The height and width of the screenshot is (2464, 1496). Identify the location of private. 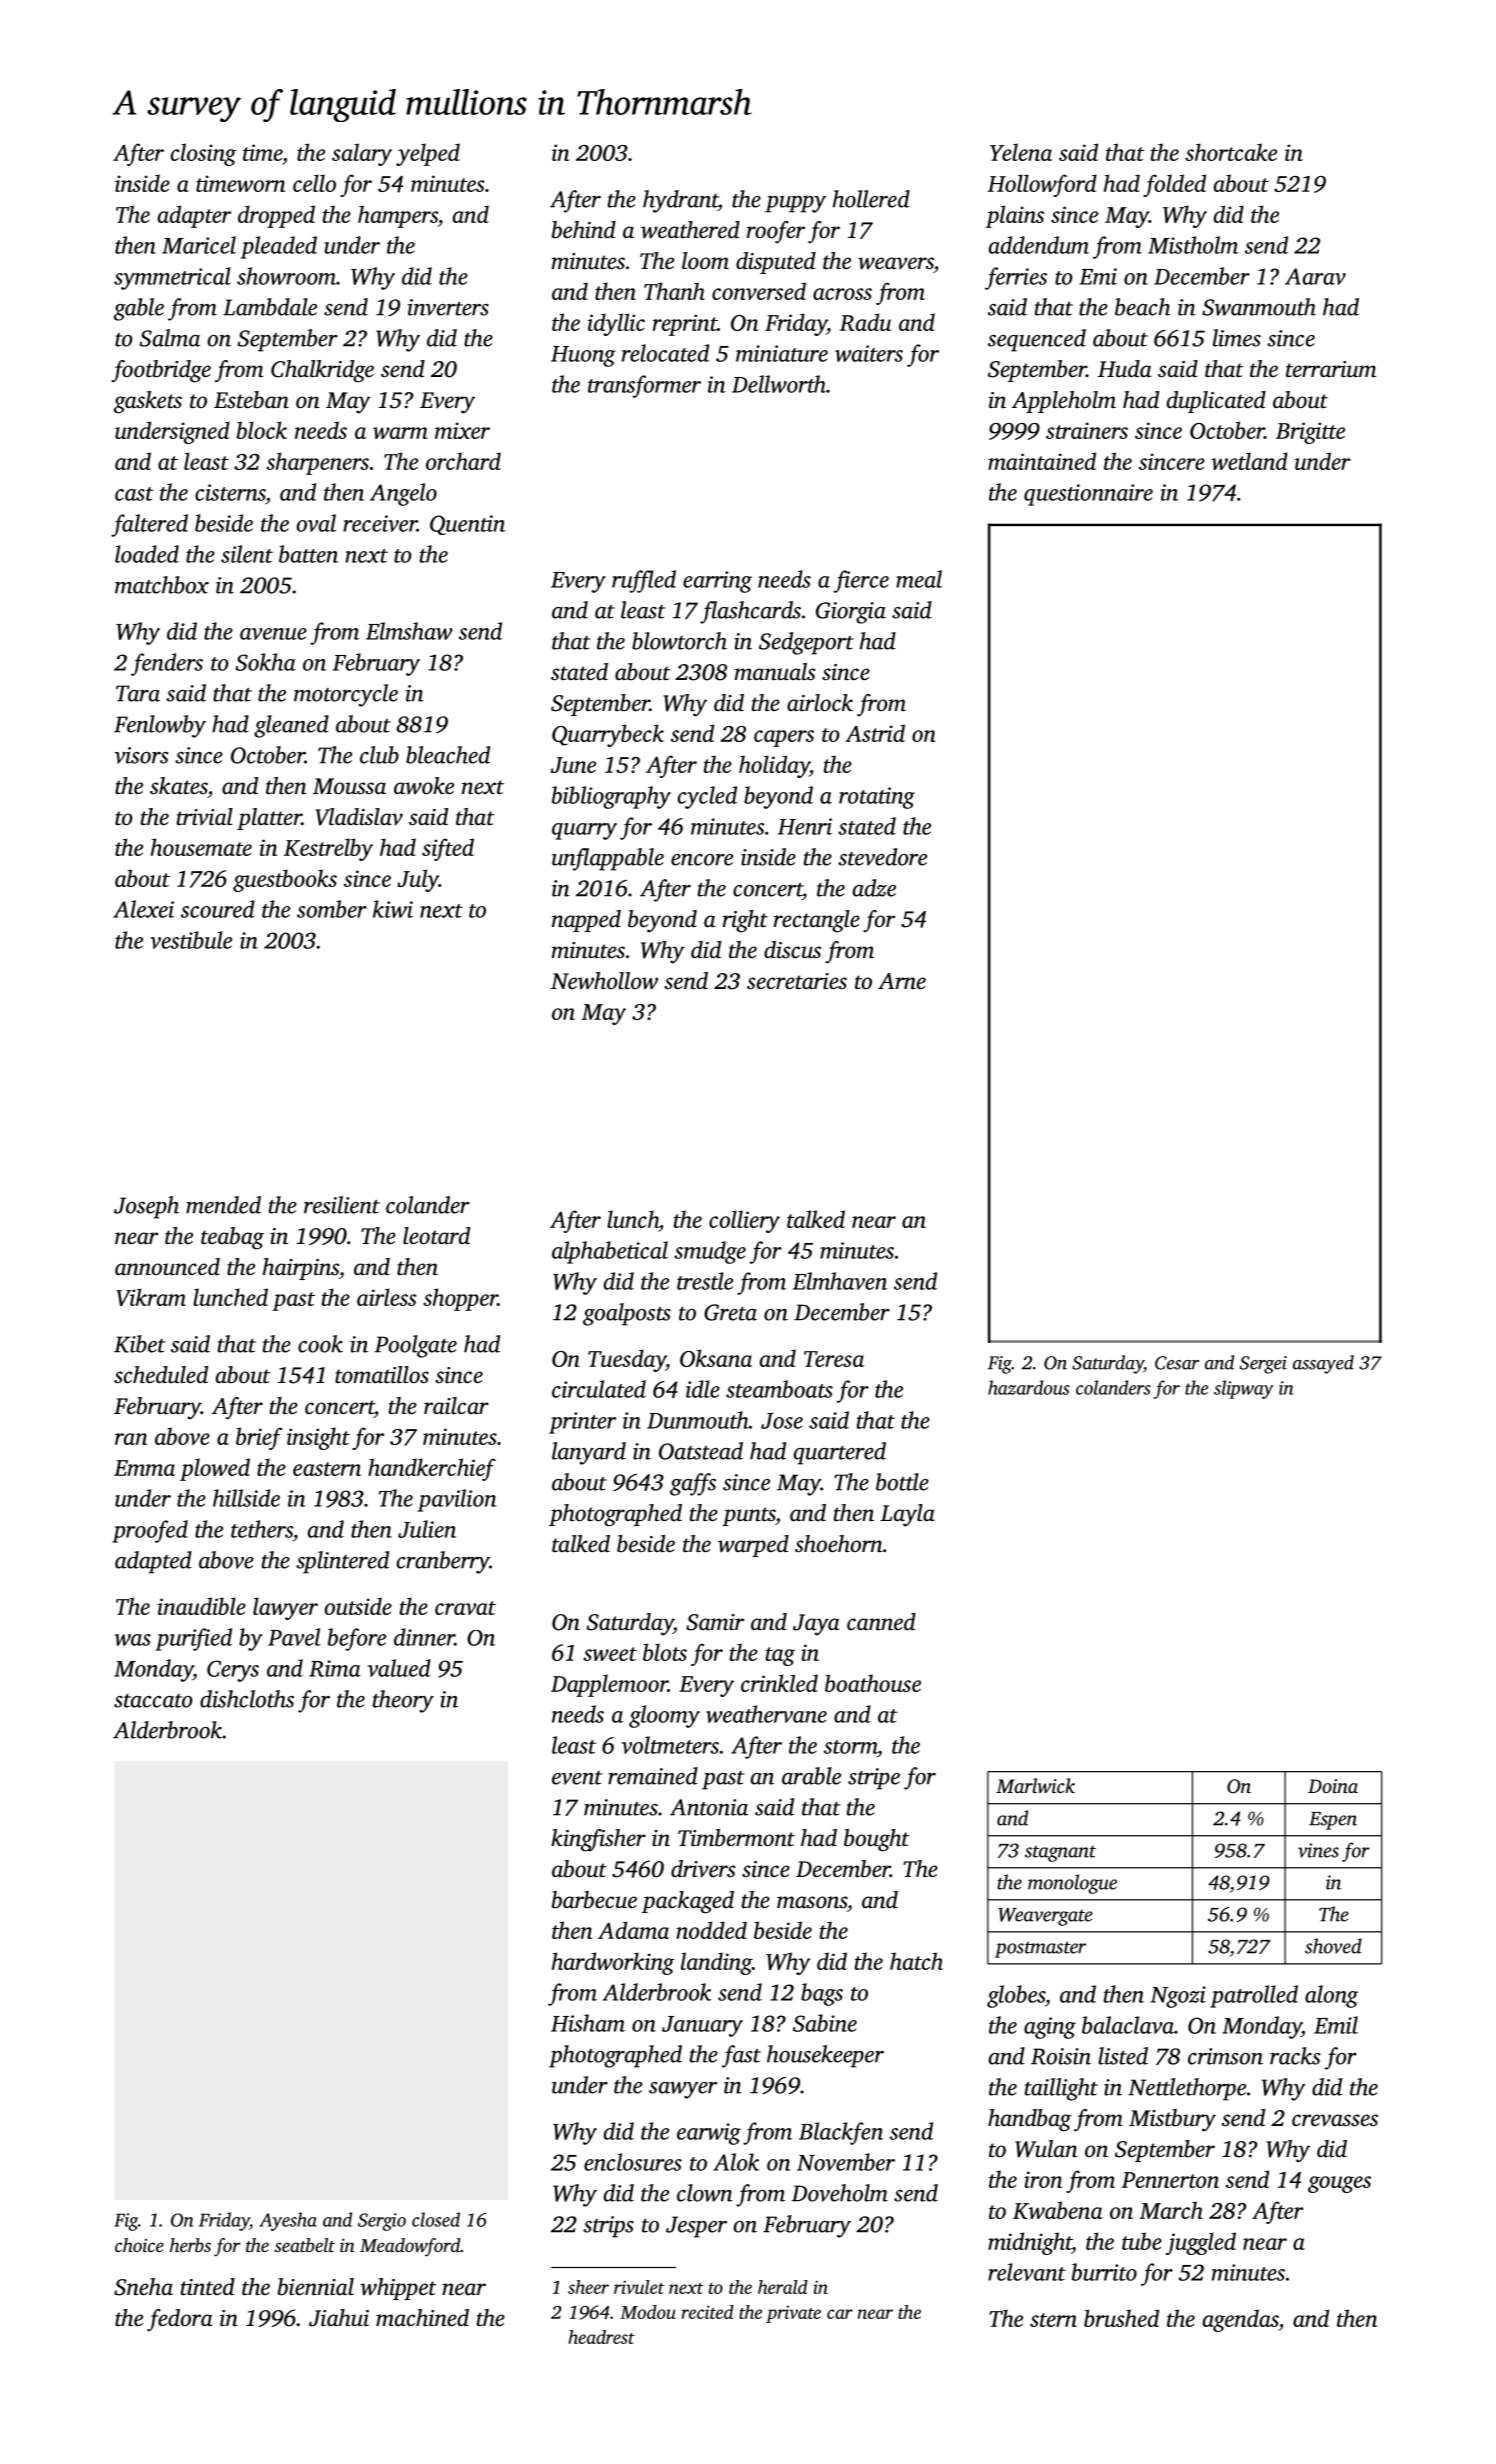
(793, 2314).
